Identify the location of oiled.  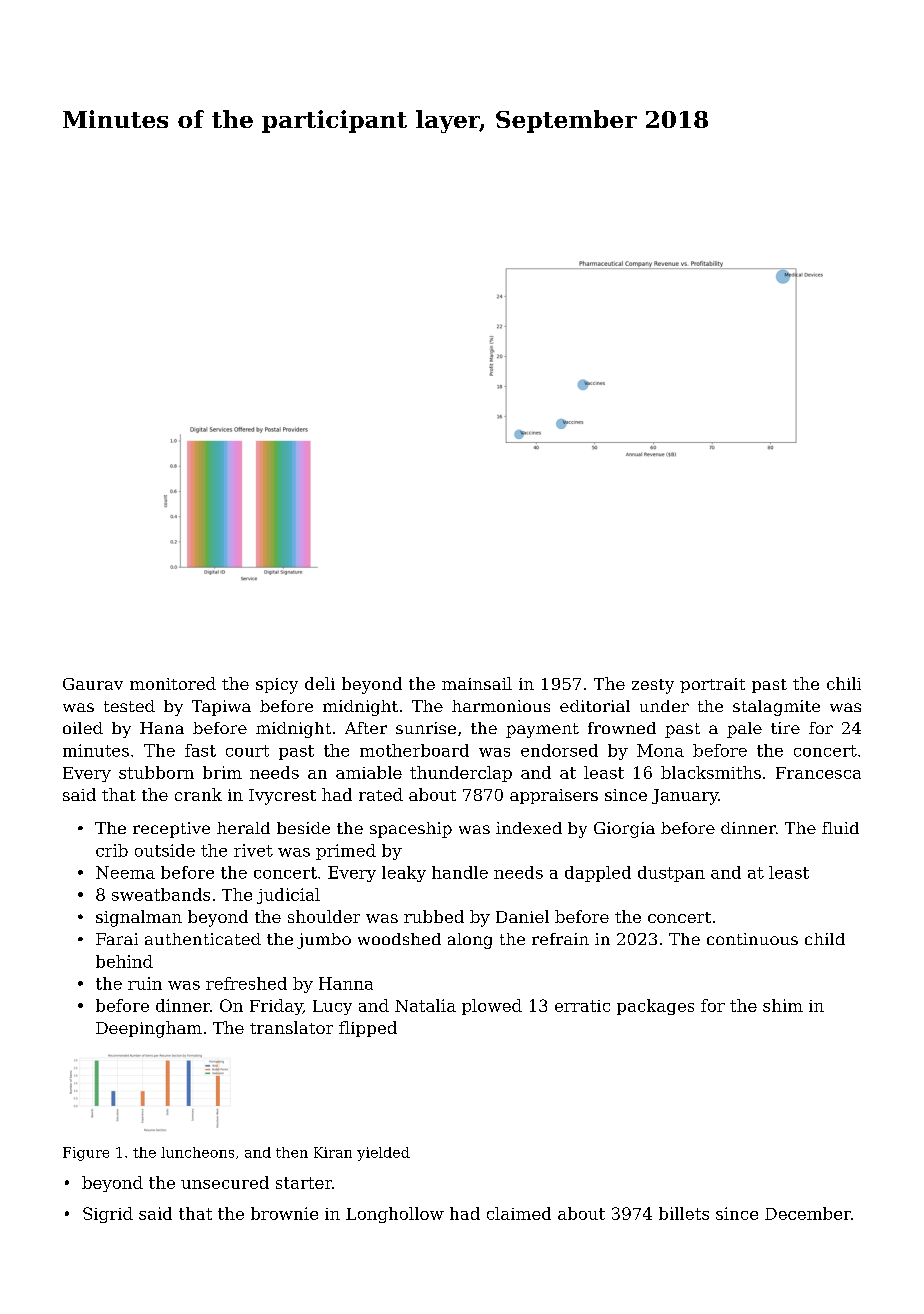
(83, 728).
